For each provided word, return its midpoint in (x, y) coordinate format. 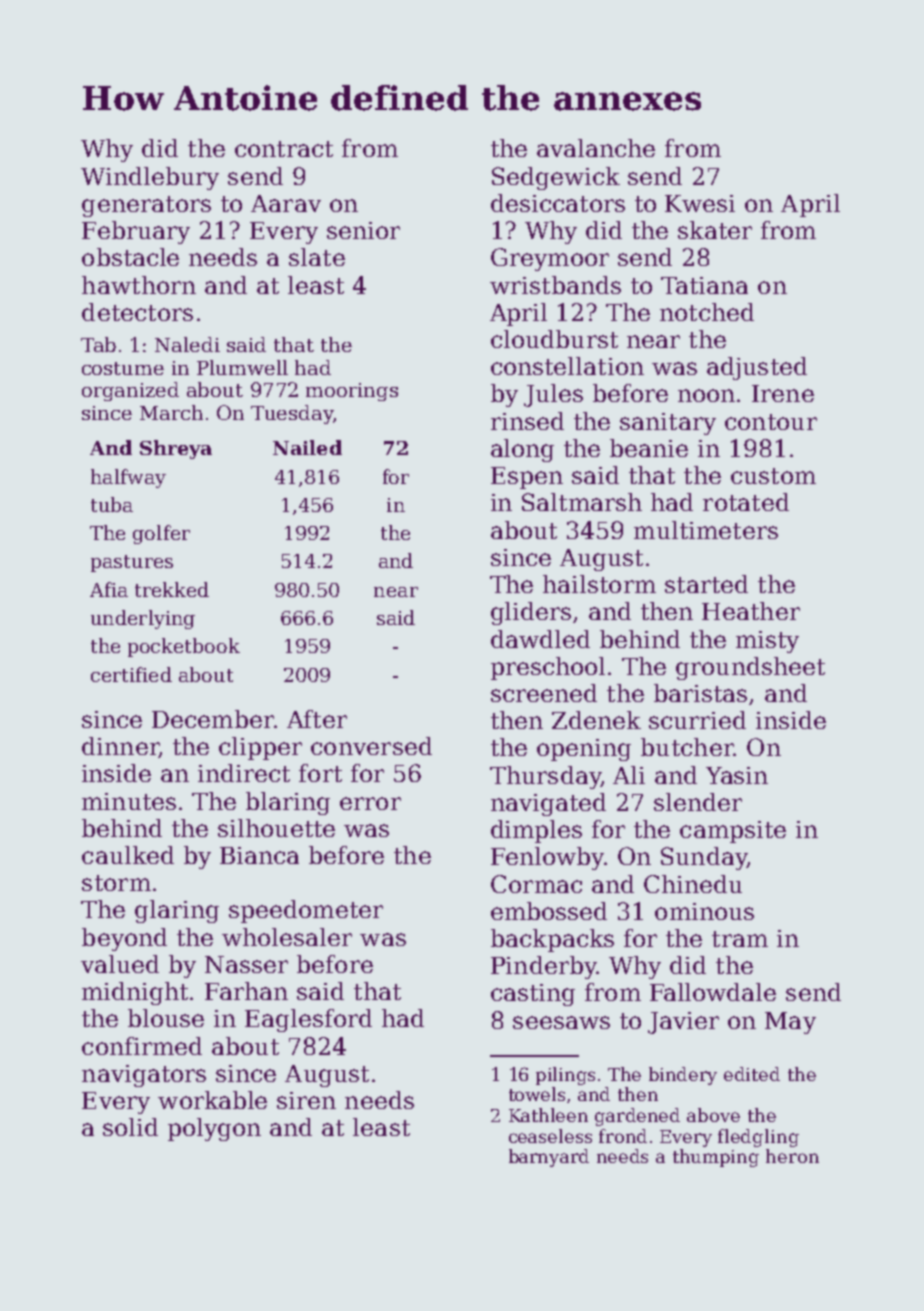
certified (131, 674)
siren (306, 1100)
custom (773, 476)
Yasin (737, 775)
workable (212, 1100)
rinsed (527, 421)
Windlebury (150, 178)
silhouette (276, 828)
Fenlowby (547, 858)
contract (284, 149)
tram (740, 939)
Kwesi (700, 203)
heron (792, 1156)
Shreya (176, 449)
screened (544, 693)
